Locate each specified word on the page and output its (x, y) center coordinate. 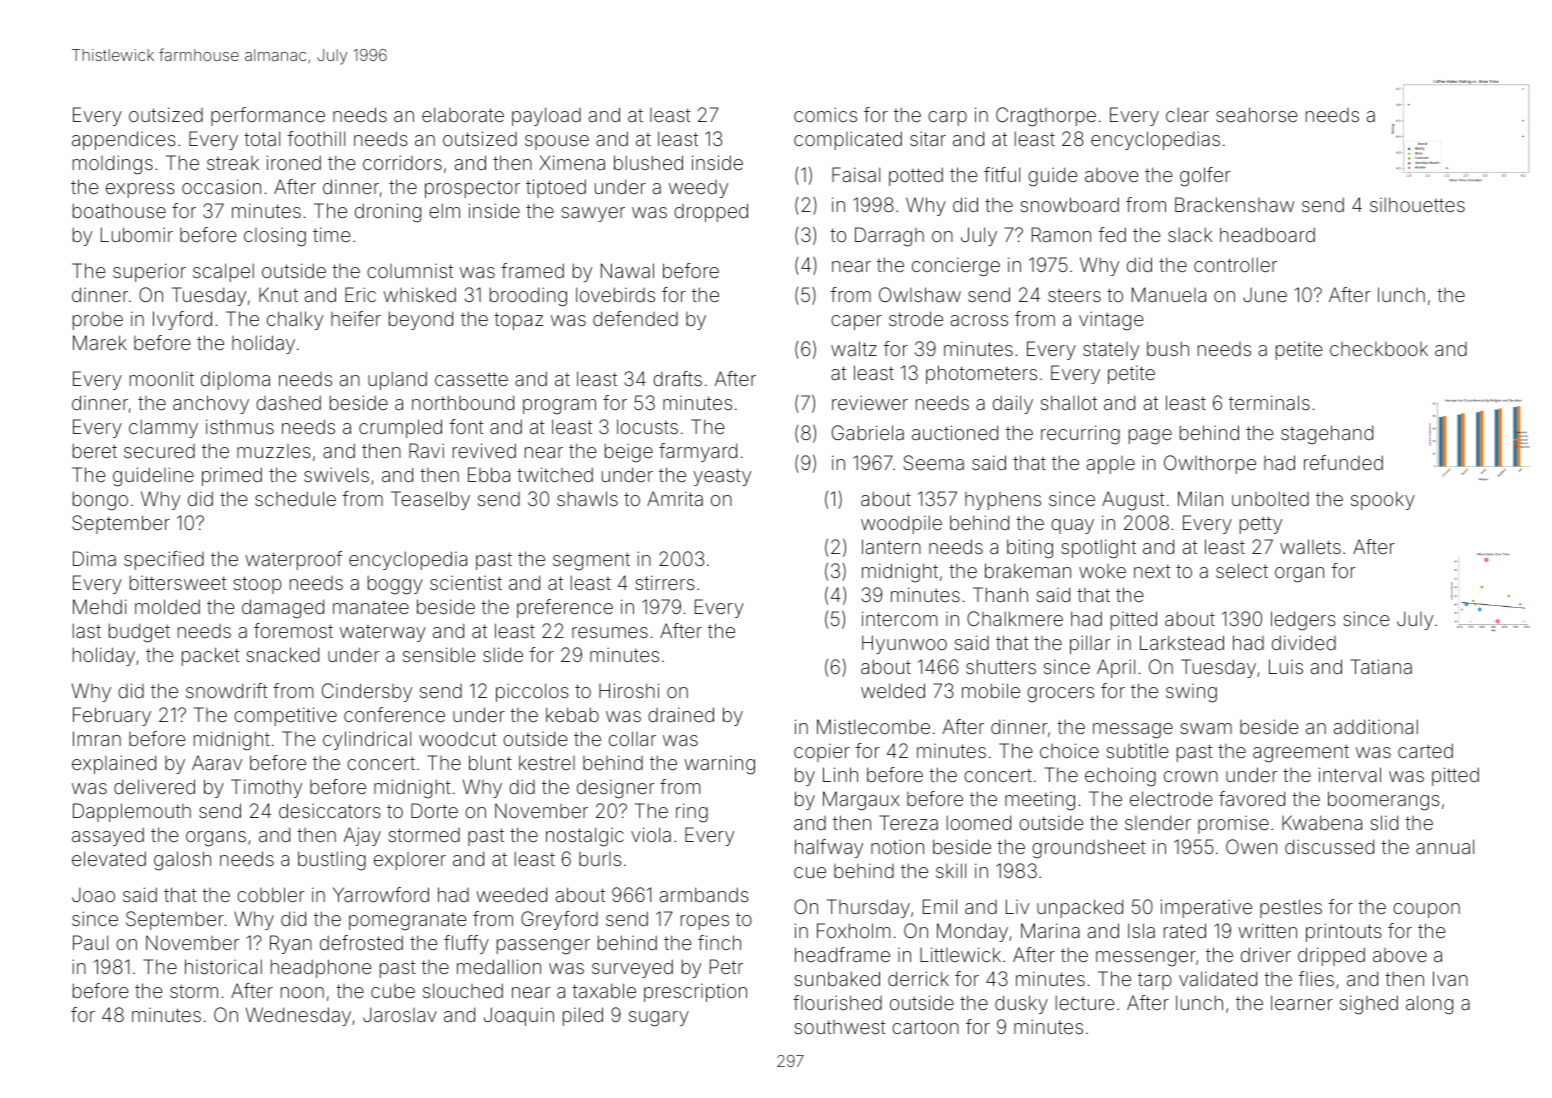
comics (825, 114)
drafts (677, 378)
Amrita (675, 498)
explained (114, 764)
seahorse (1257, 114)
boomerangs (1384, 801)
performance (268, 116)
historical (223, 966)
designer (615, 789)
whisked (419, 294)
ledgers (1303, 621)
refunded (1343, 462)
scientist (466, 583)
